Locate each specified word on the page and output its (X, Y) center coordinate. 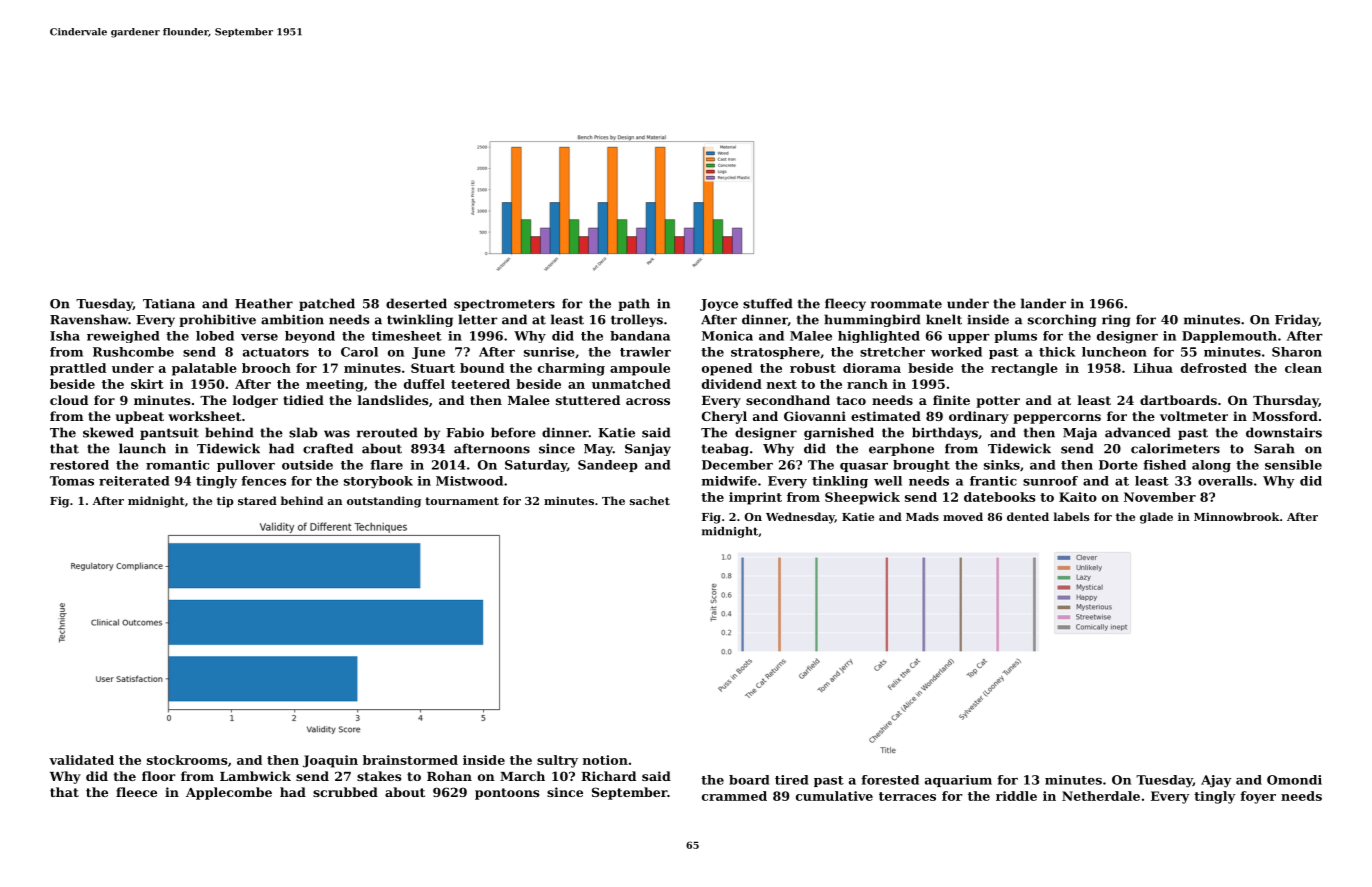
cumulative (834, 796)
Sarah (1274, 448)
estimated (886, 416)
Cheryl (724, 417)
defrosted (1214, 368)
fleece (136, 792)
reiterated (134, 481)
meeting (335, 385)
